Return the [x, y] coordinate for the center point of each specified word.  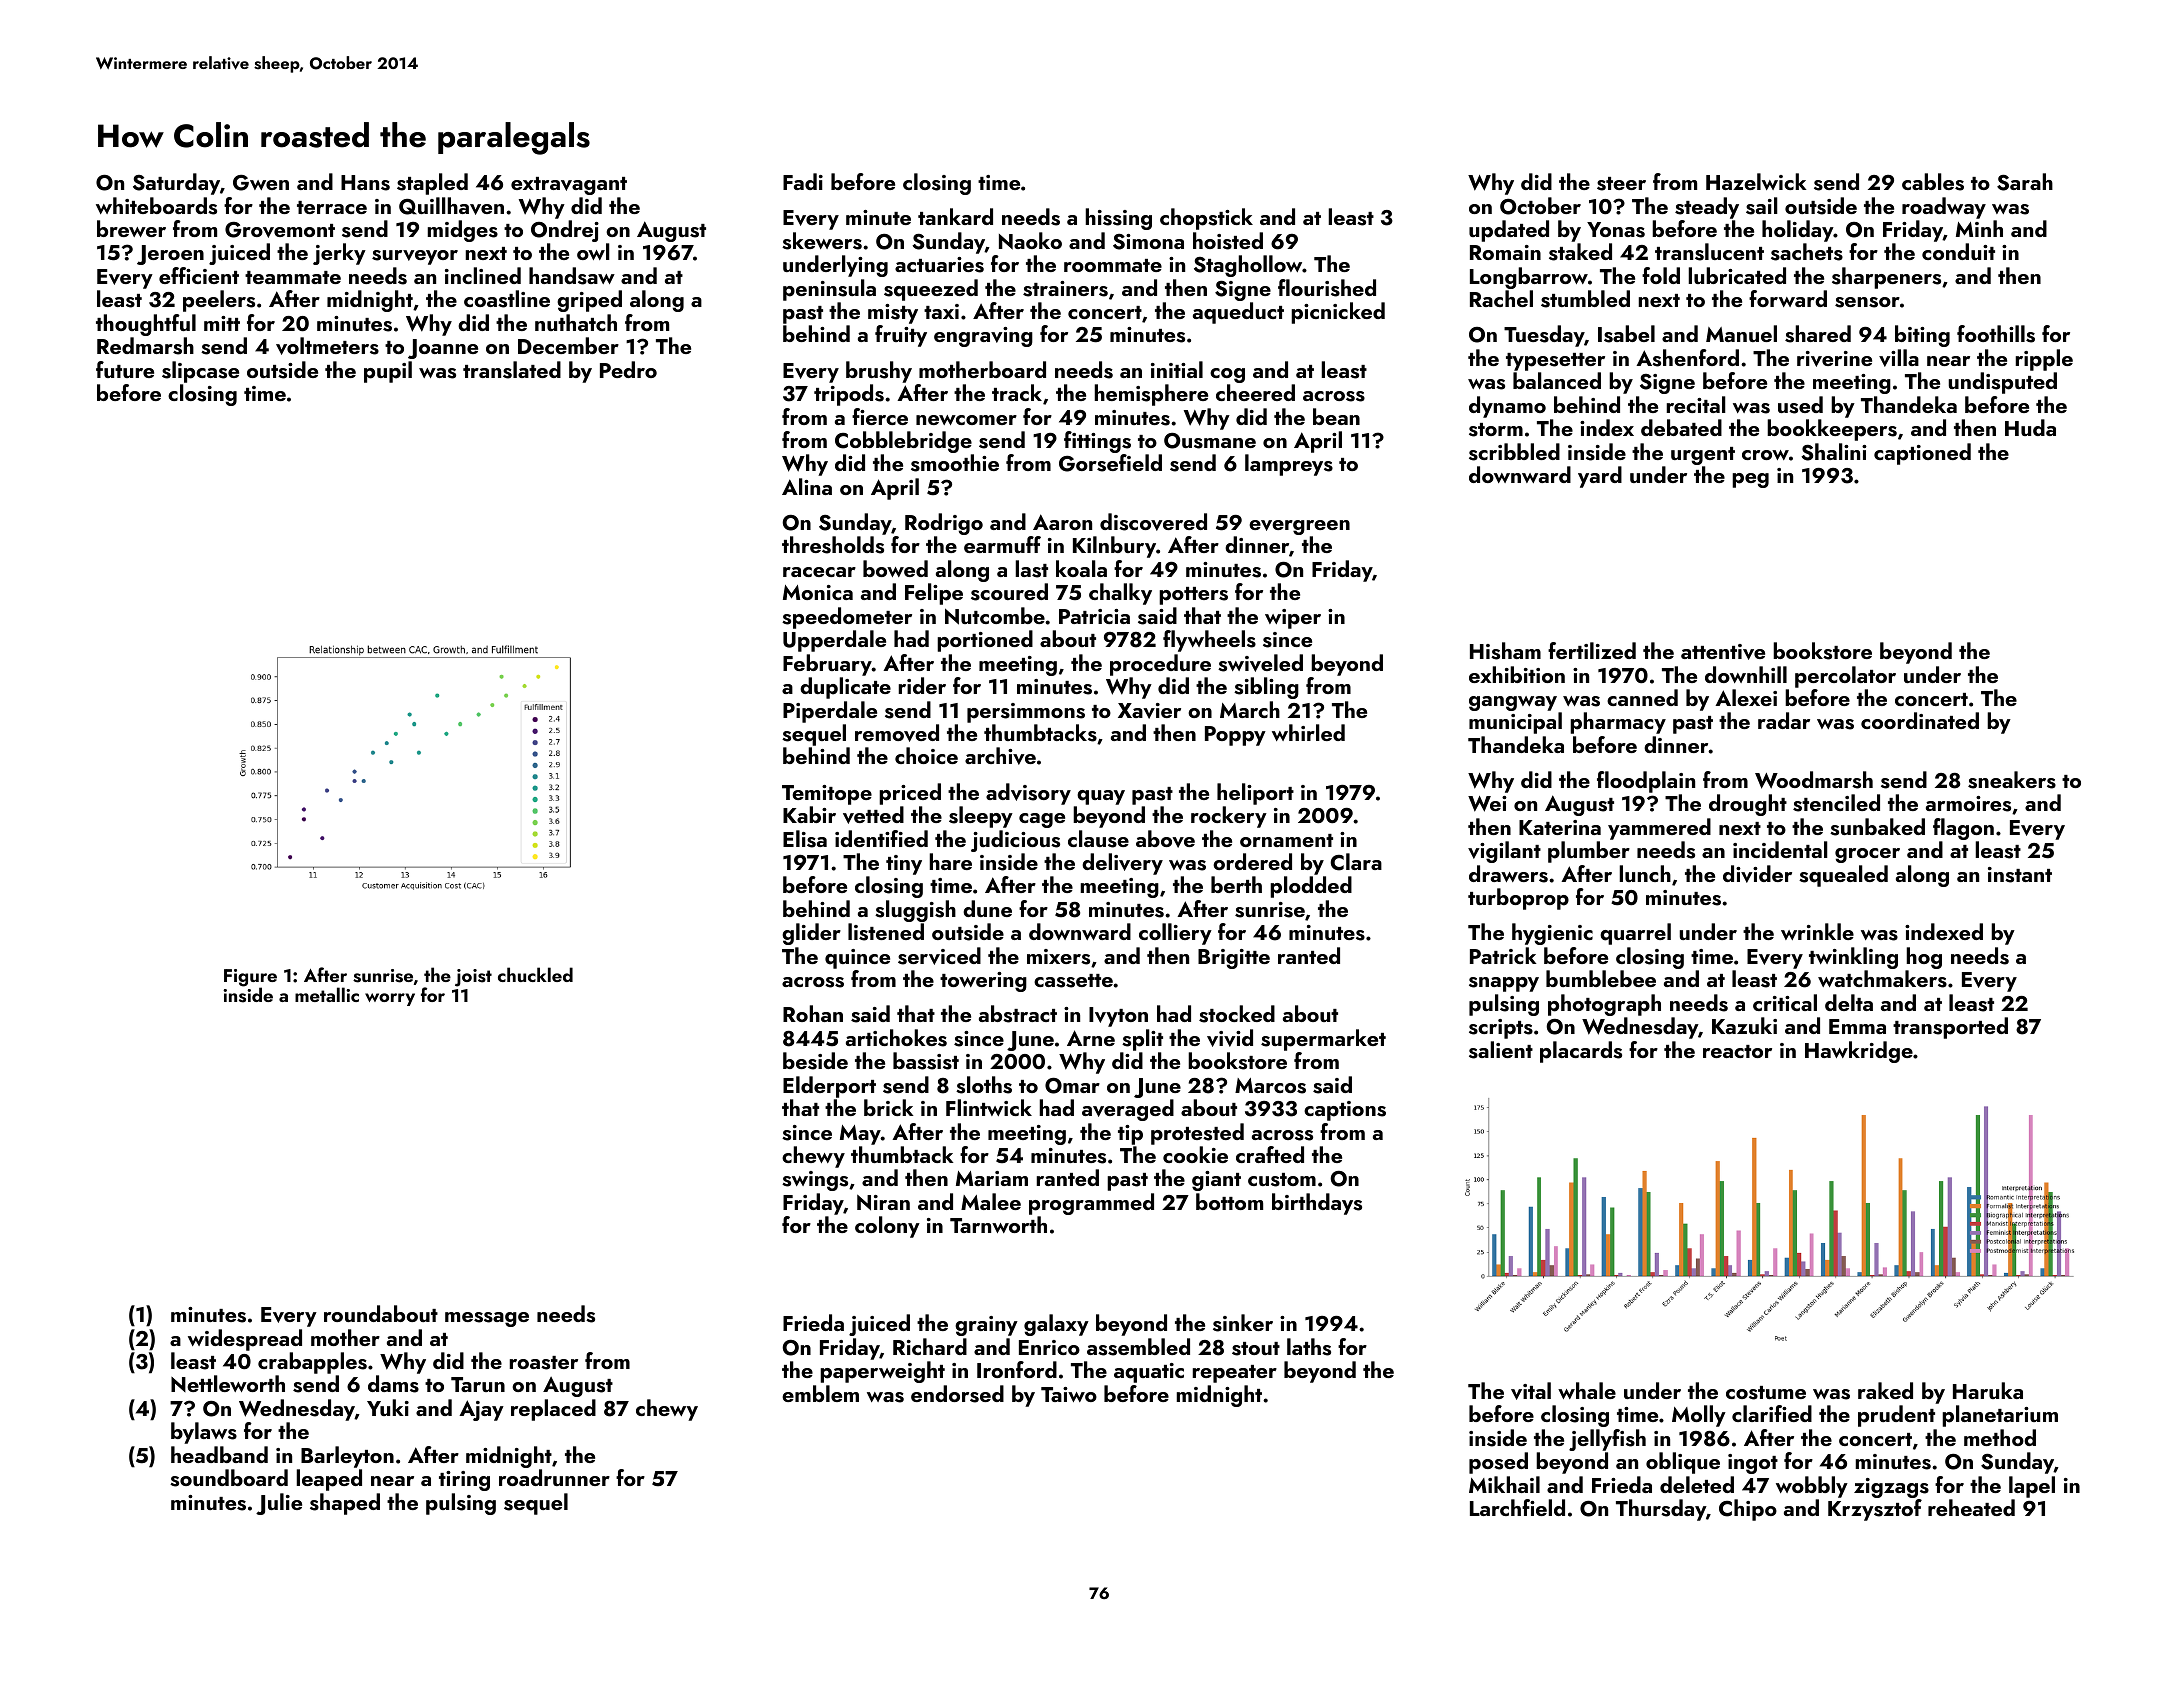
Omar [1072, 1086]
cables [1933, 182]
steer [1621, 184]
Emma [1857, 1026]
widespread [245, 1340]
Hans [365, 183]
